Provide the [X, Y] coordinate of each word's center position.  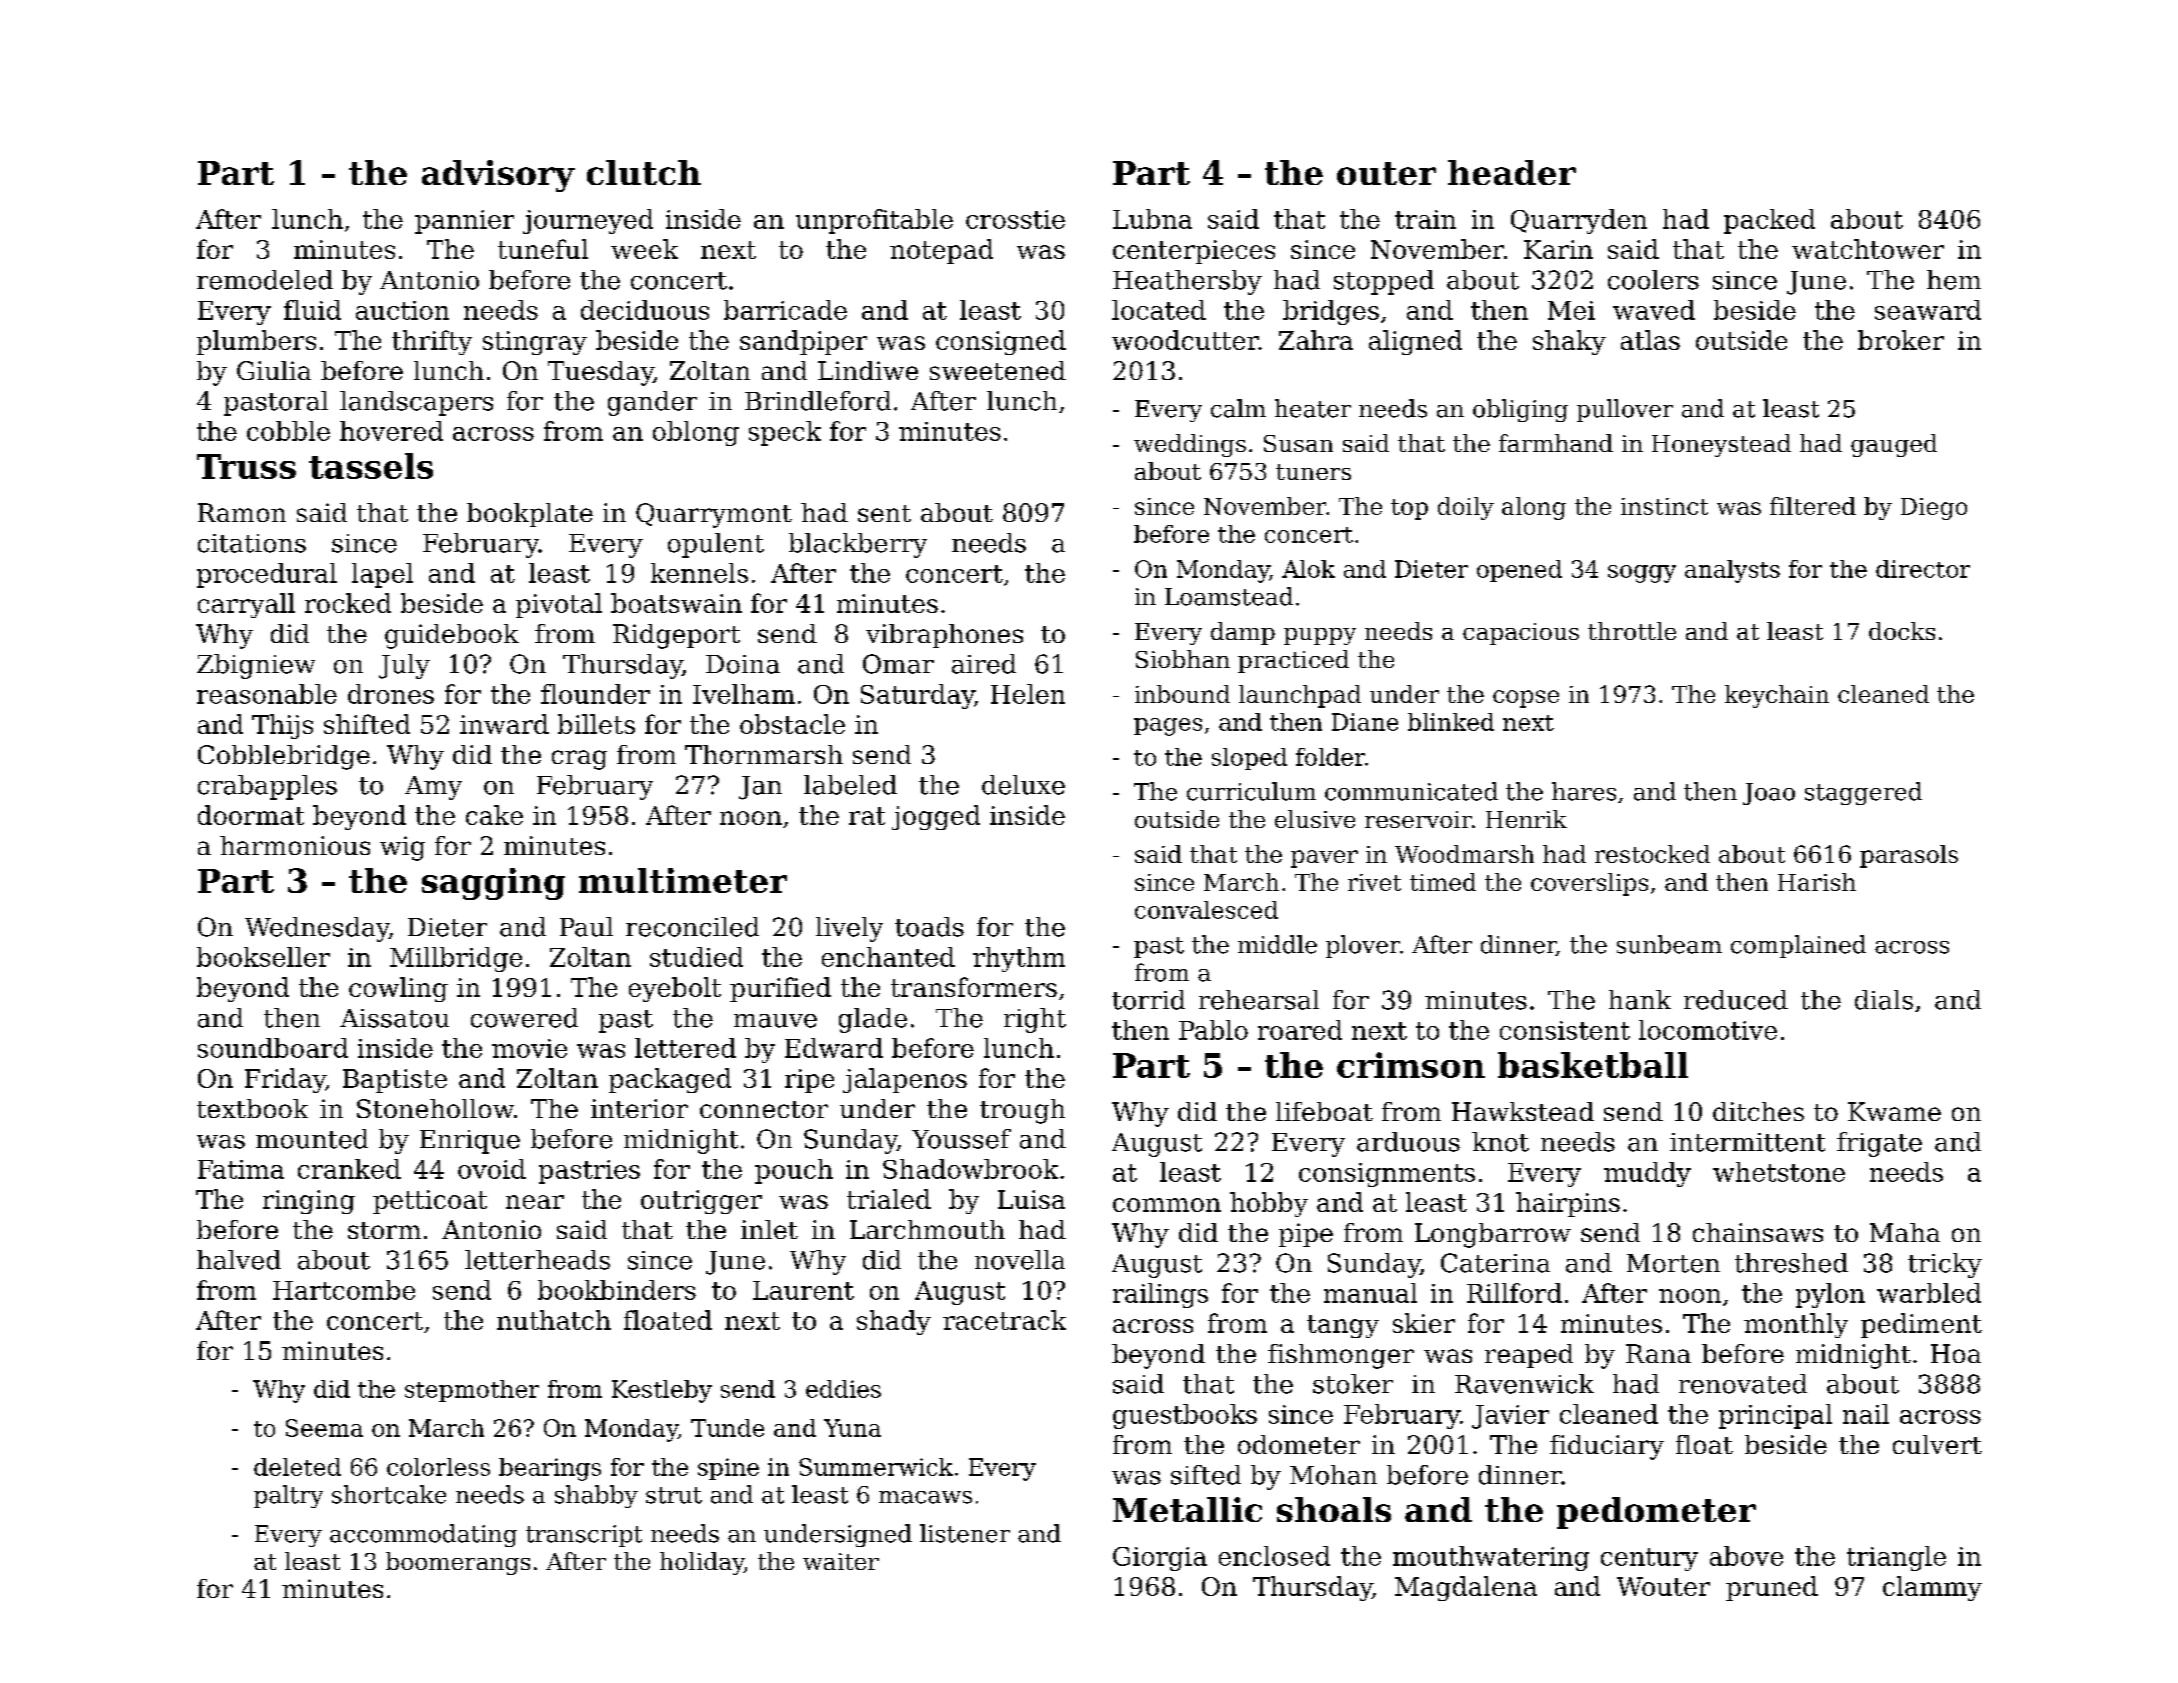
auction [402, 310]
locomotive [1708, 1030]
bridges [1331, 312]
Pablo [1213, 1030]
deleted [297, 1467]
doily [1466, 508]
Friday [285, 1080]
